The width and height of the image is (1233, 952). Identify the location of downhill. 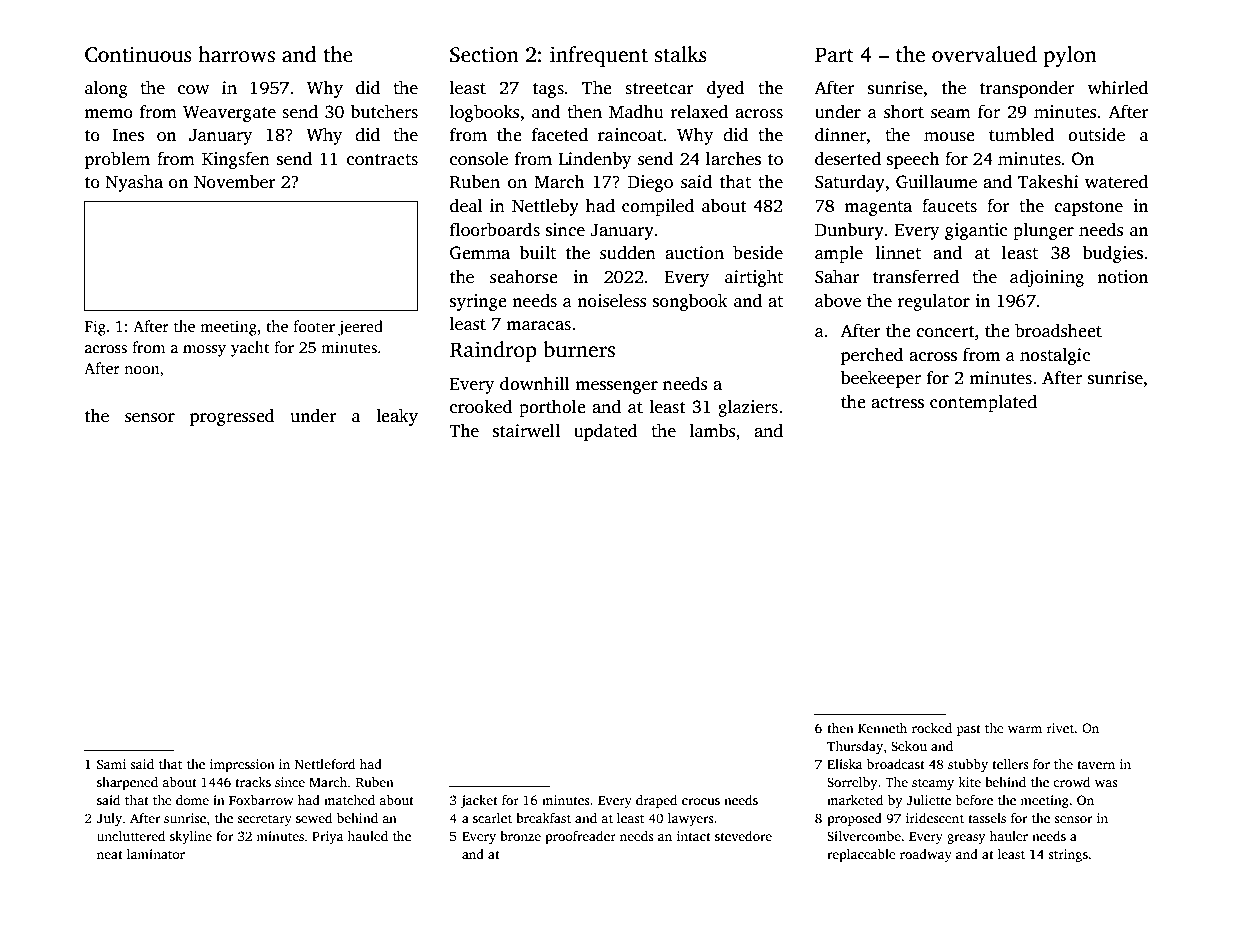
(535, 384).
